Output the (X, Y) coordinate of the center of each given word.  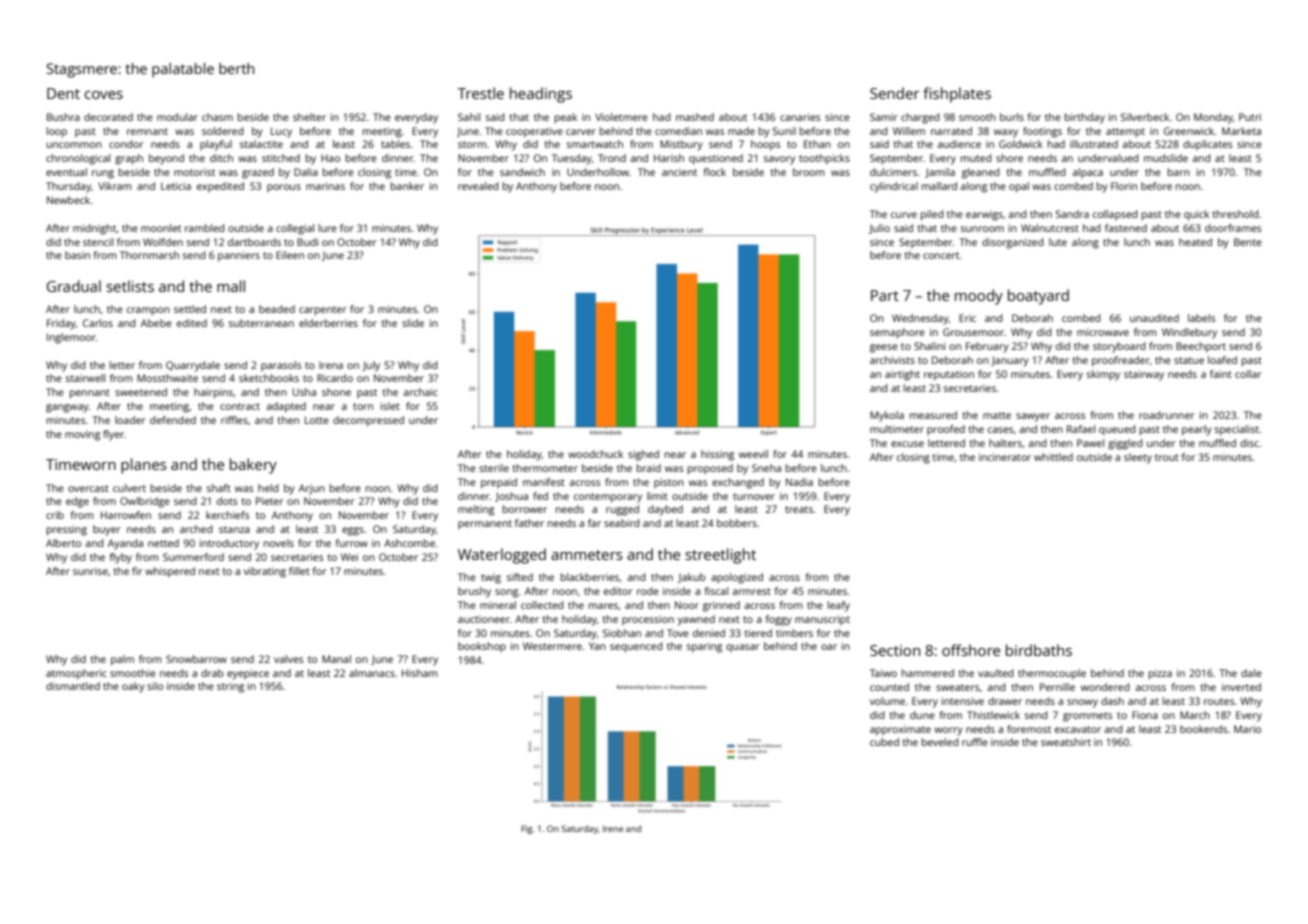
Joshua (511, 497)
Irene (613, 829)
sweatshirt (1066, 742)
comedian (678, 131)
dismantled (73, 686)
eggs (353, 531)
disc (1249, 443)
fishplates (957, 95)
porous (284, 188)
